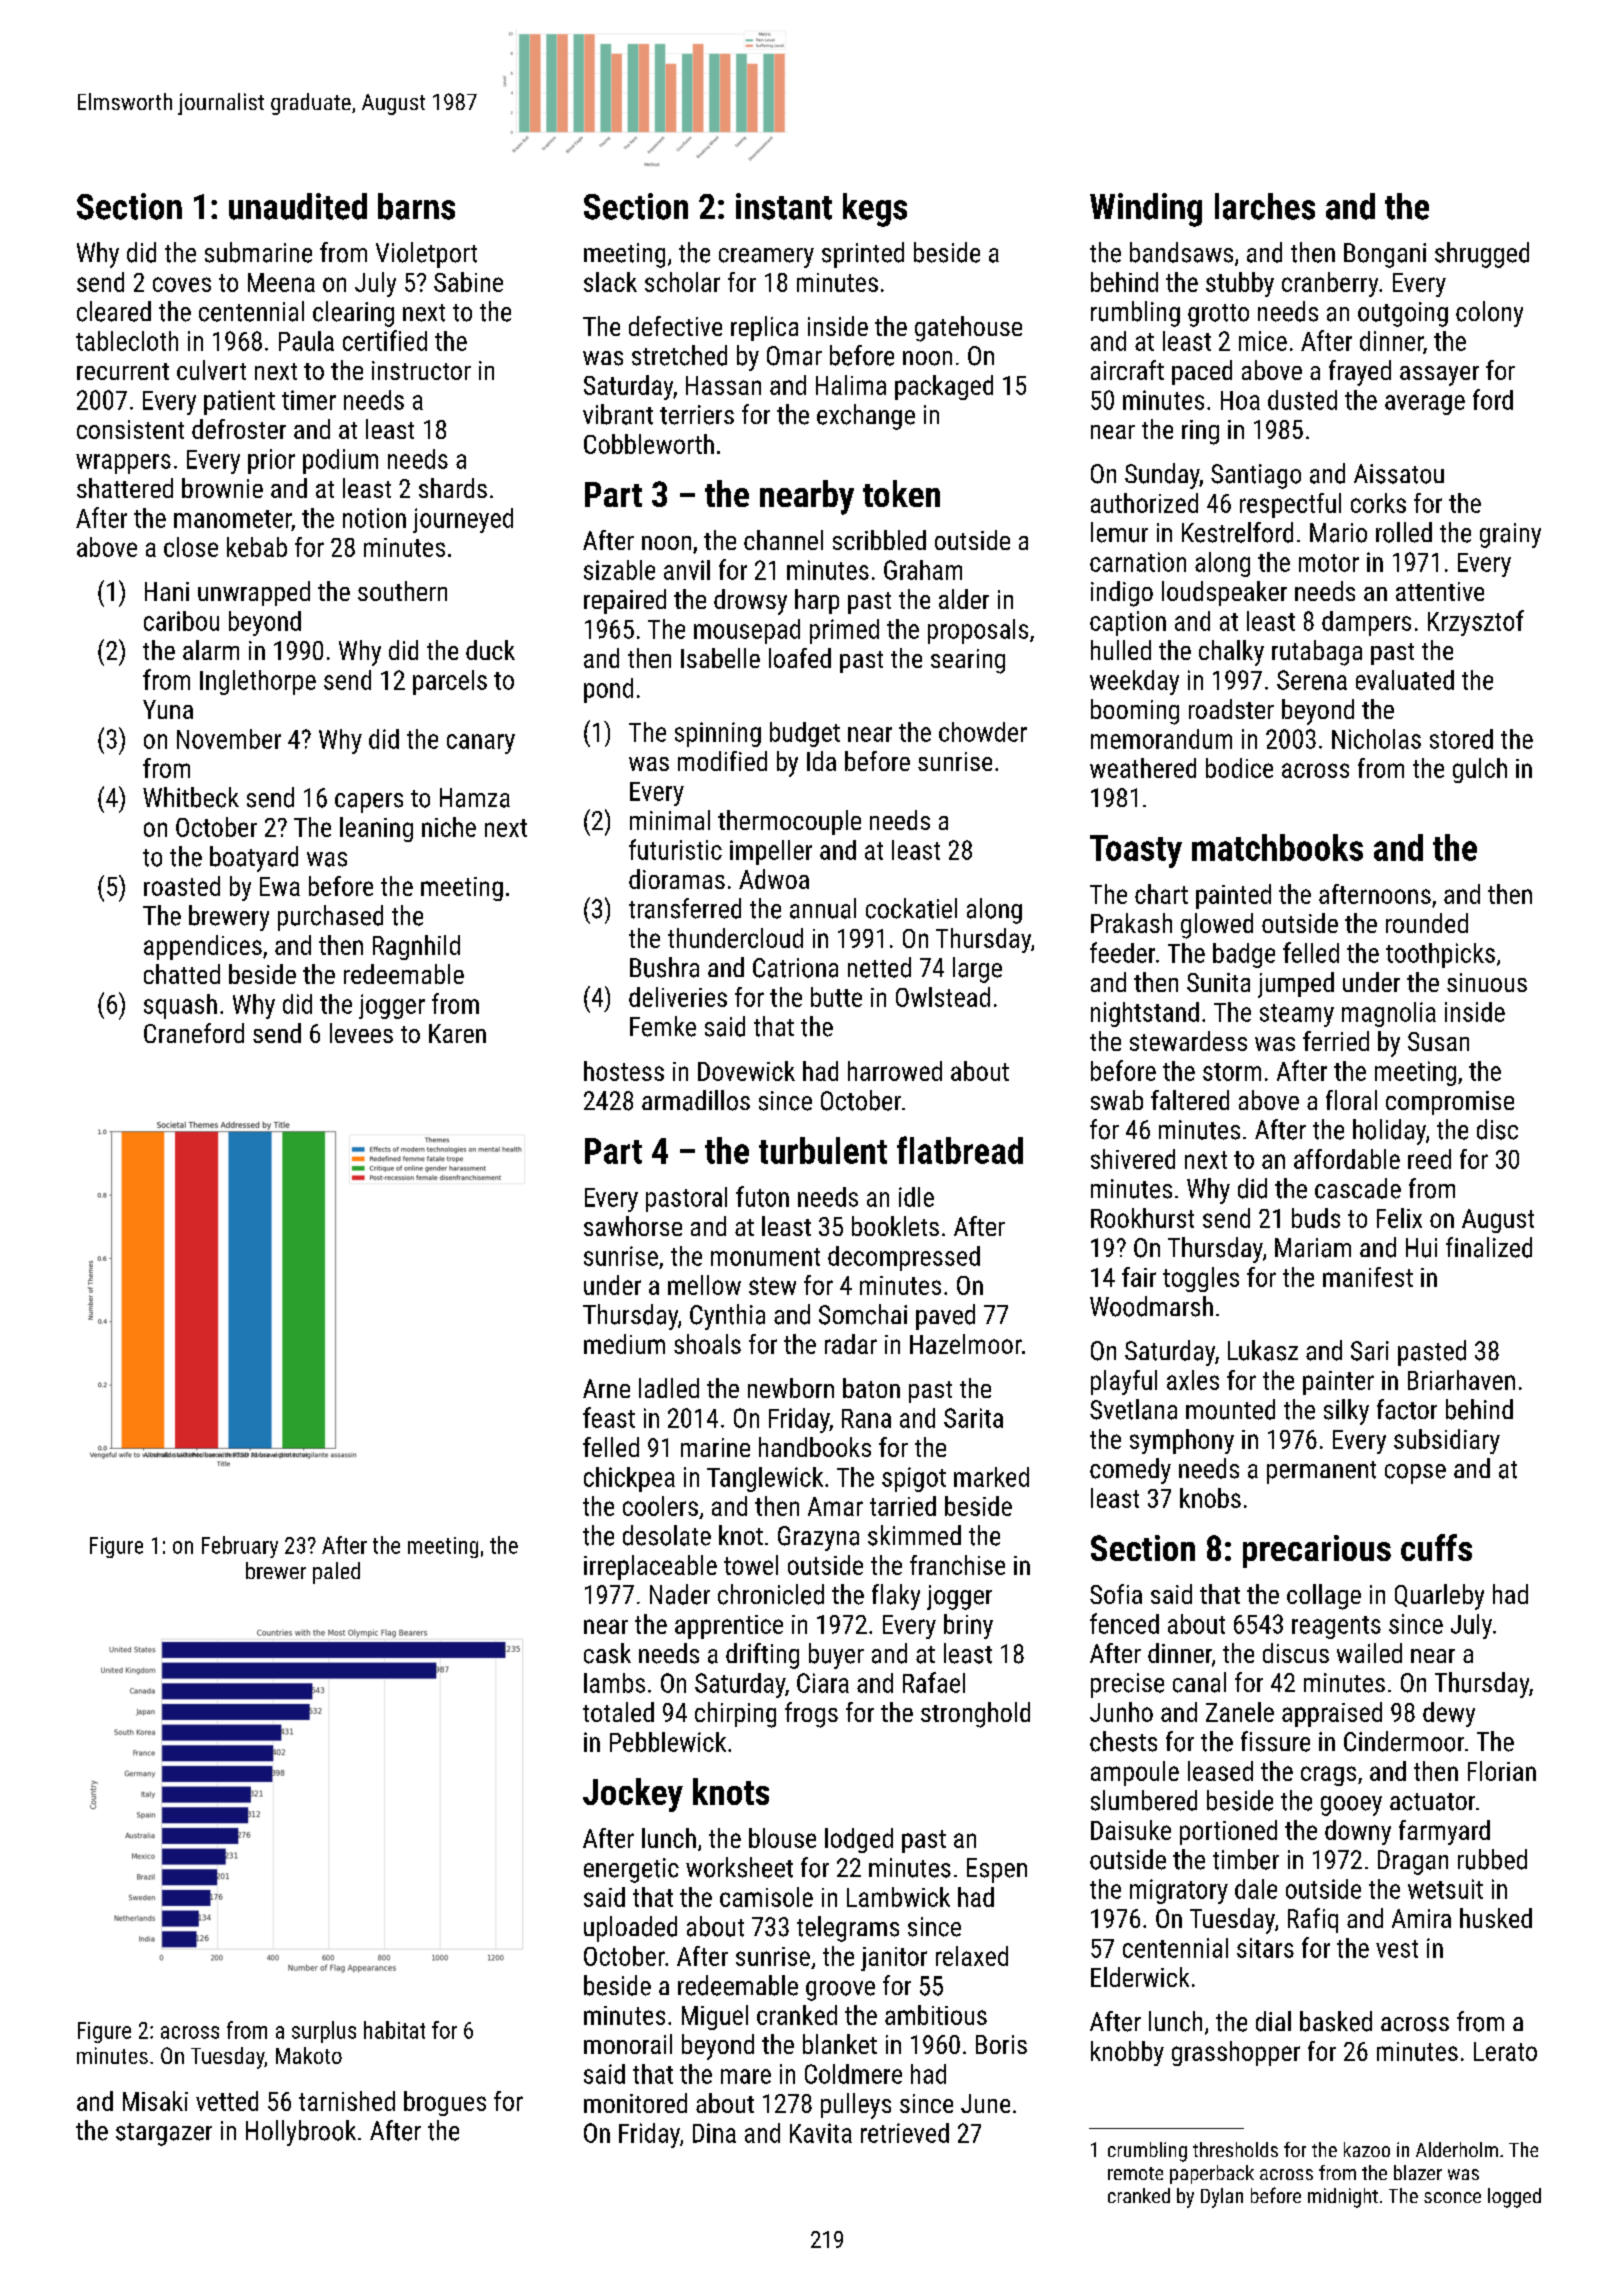  I want to click on Jockey, so click(633, 1795).
